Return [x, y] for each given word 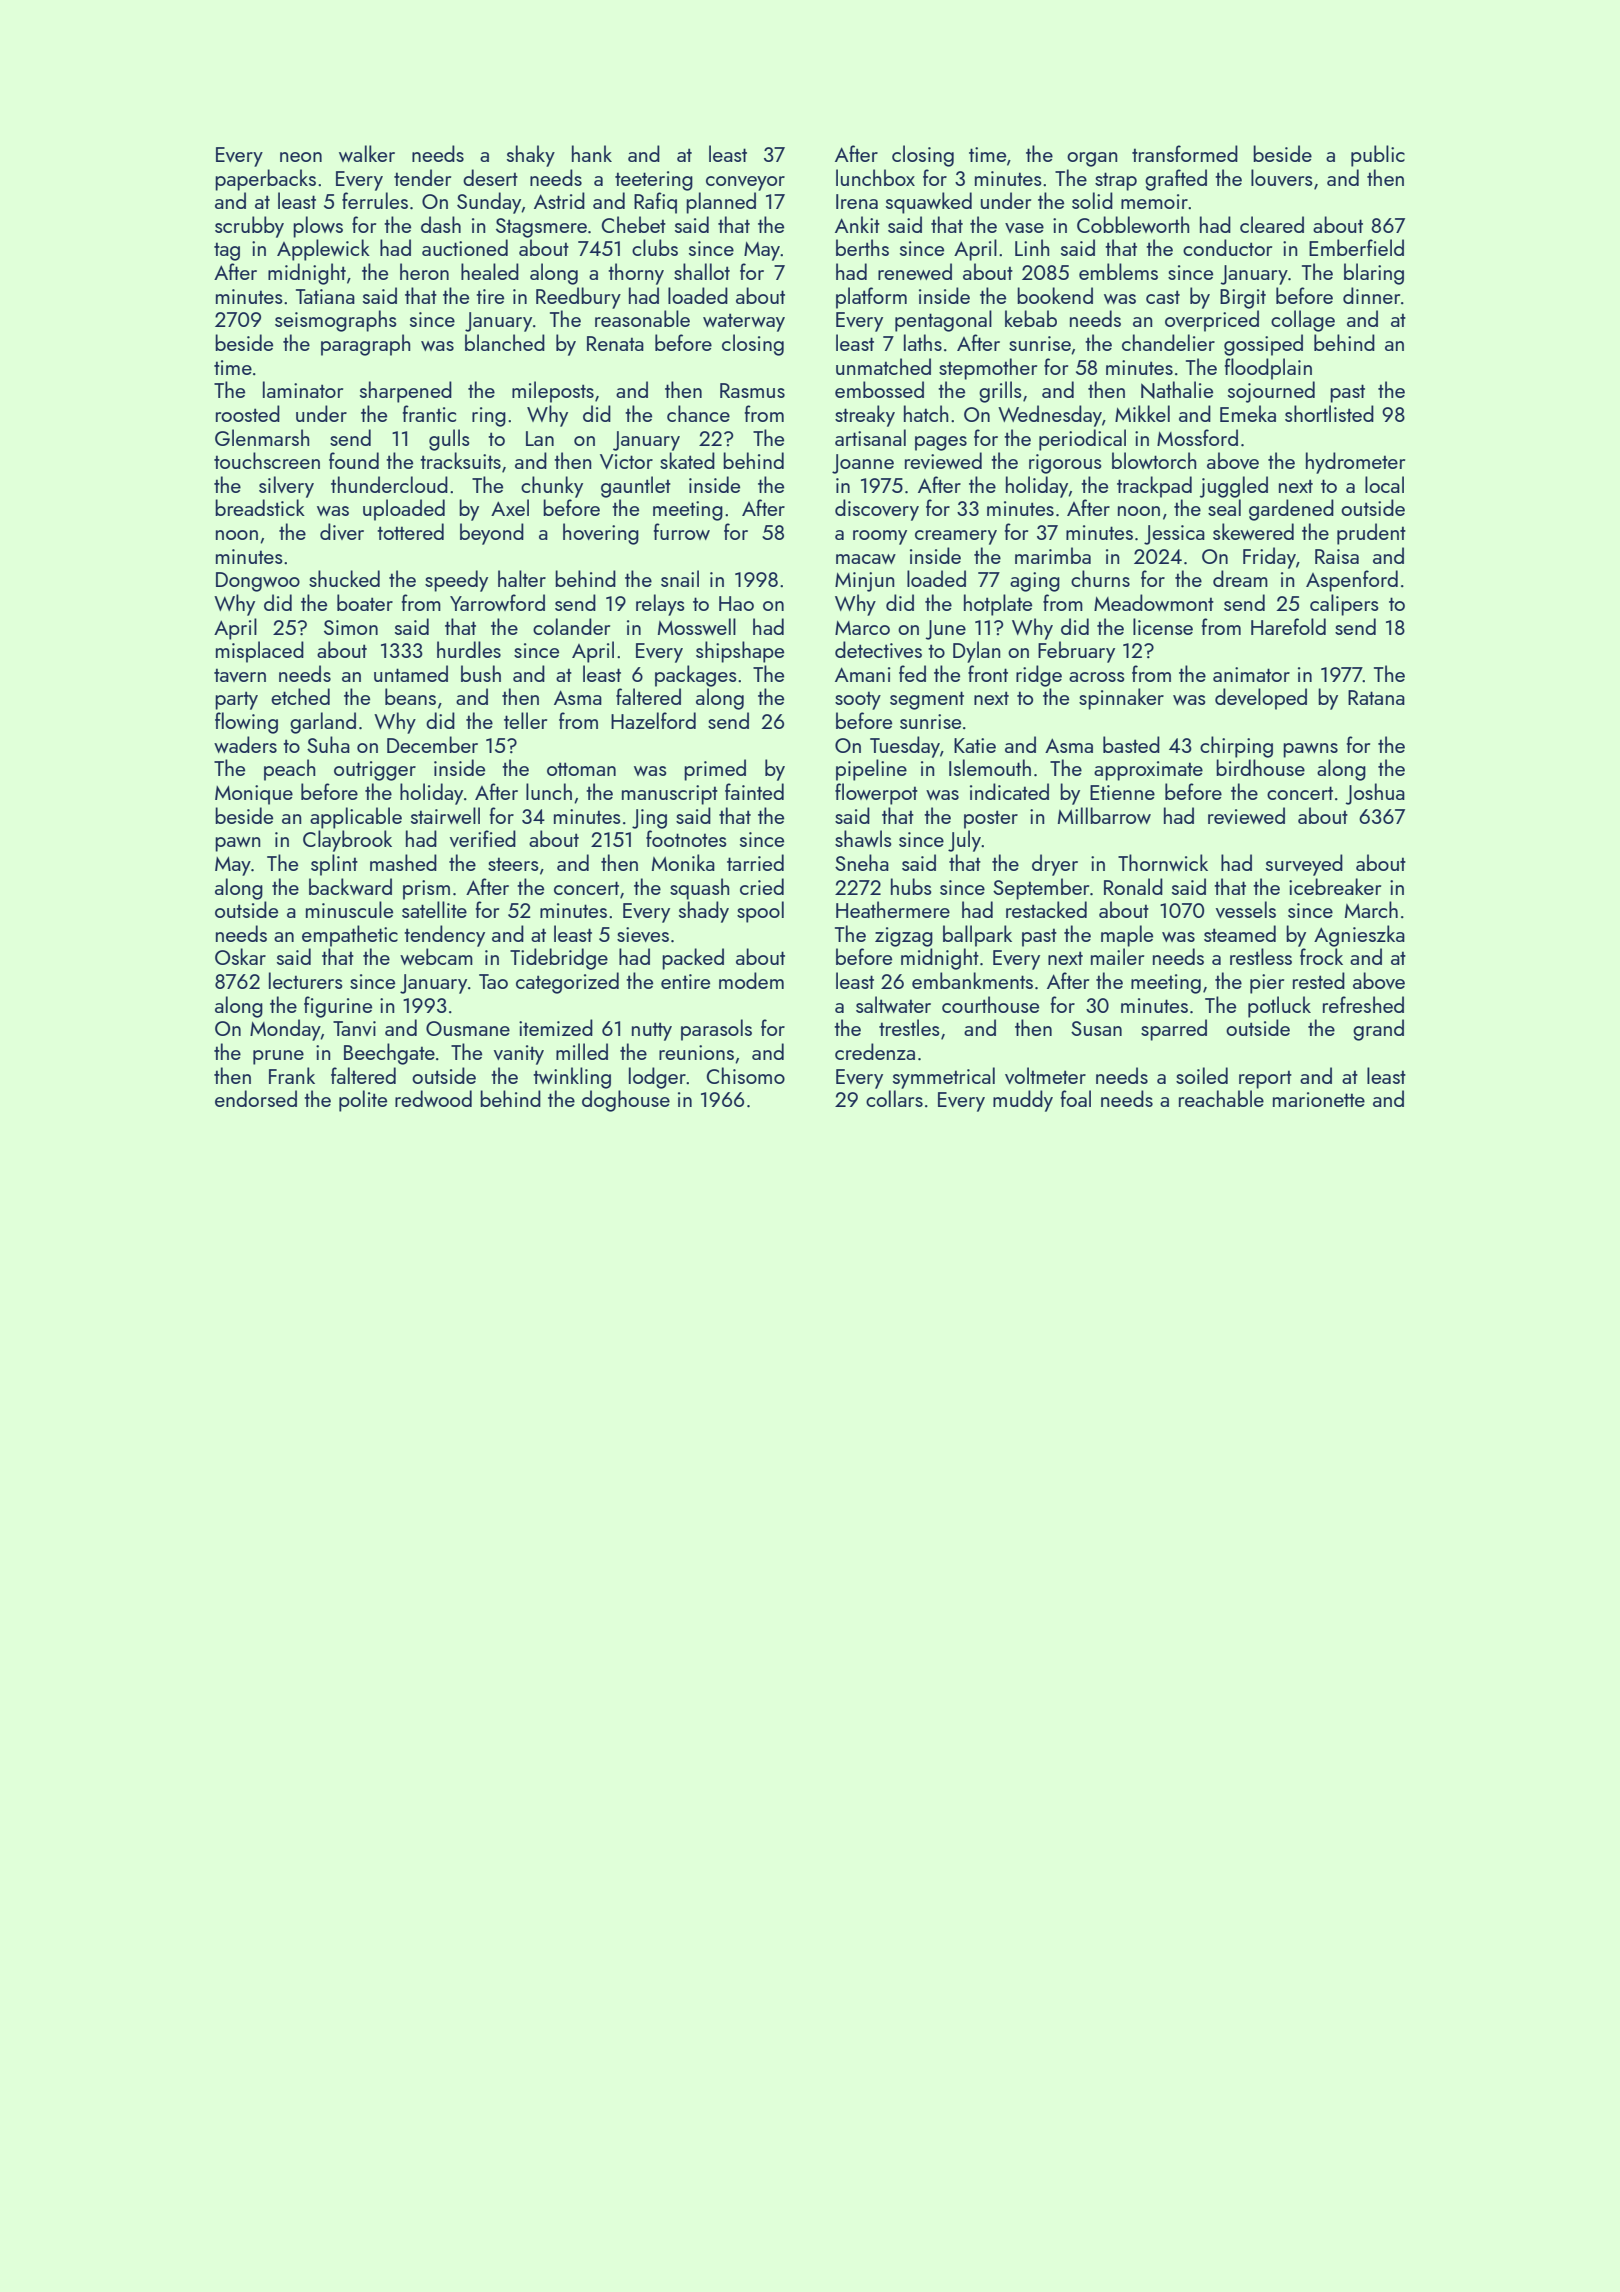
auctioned [465, 247]
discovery [877, 510]
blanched [505, 342]
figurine [338, 1007]
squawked [929, 203]
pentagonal [943, 321]
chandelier [1168, 342]
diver [342, 531]
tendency [444, 936]
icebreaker [1335, 886]
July [964, 841]
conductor [1227, 247]
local [1384, 484]
